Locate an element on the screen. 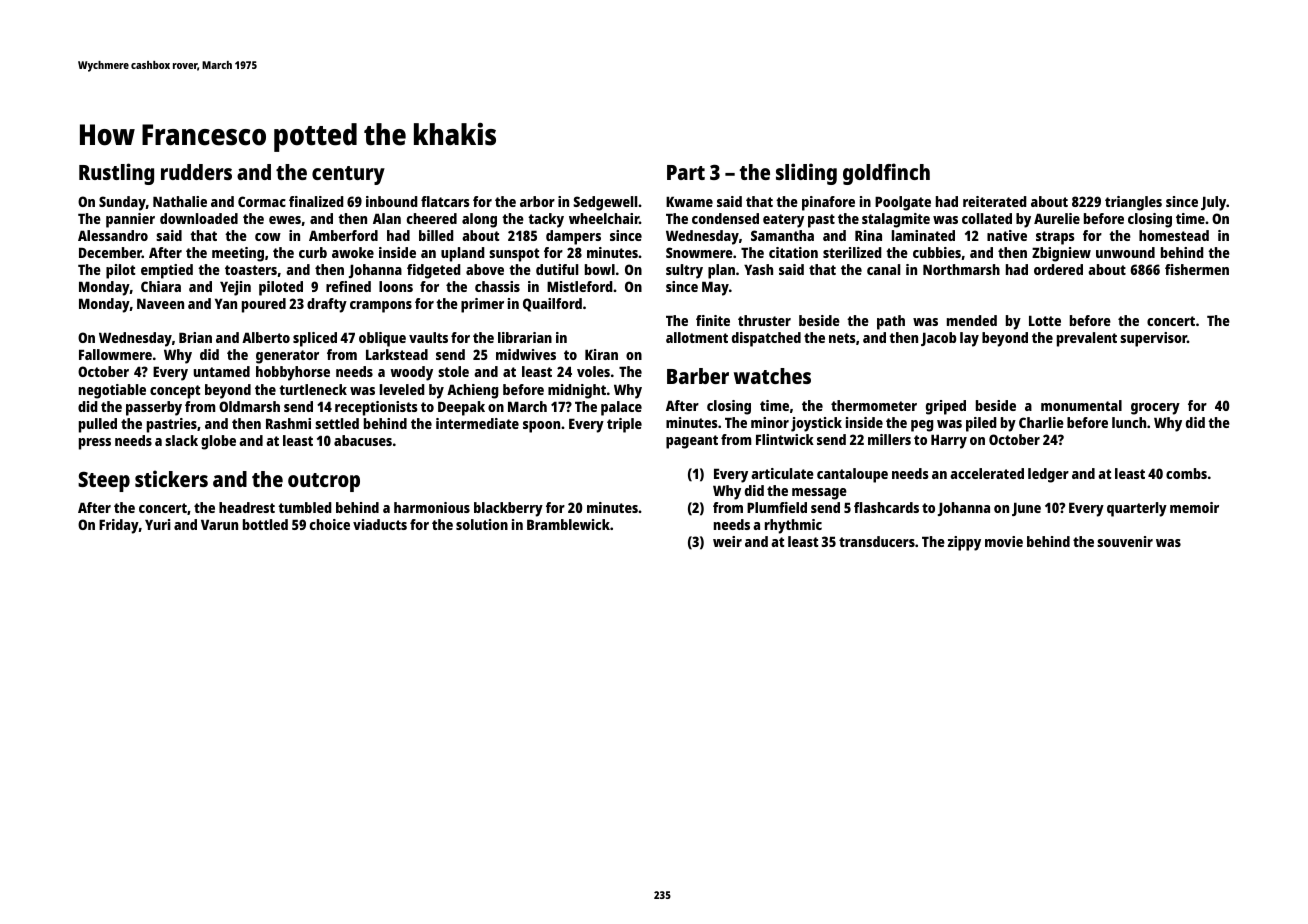 This screenshot has height=924, width=1308. lay is located at coordinates (969, 339).
